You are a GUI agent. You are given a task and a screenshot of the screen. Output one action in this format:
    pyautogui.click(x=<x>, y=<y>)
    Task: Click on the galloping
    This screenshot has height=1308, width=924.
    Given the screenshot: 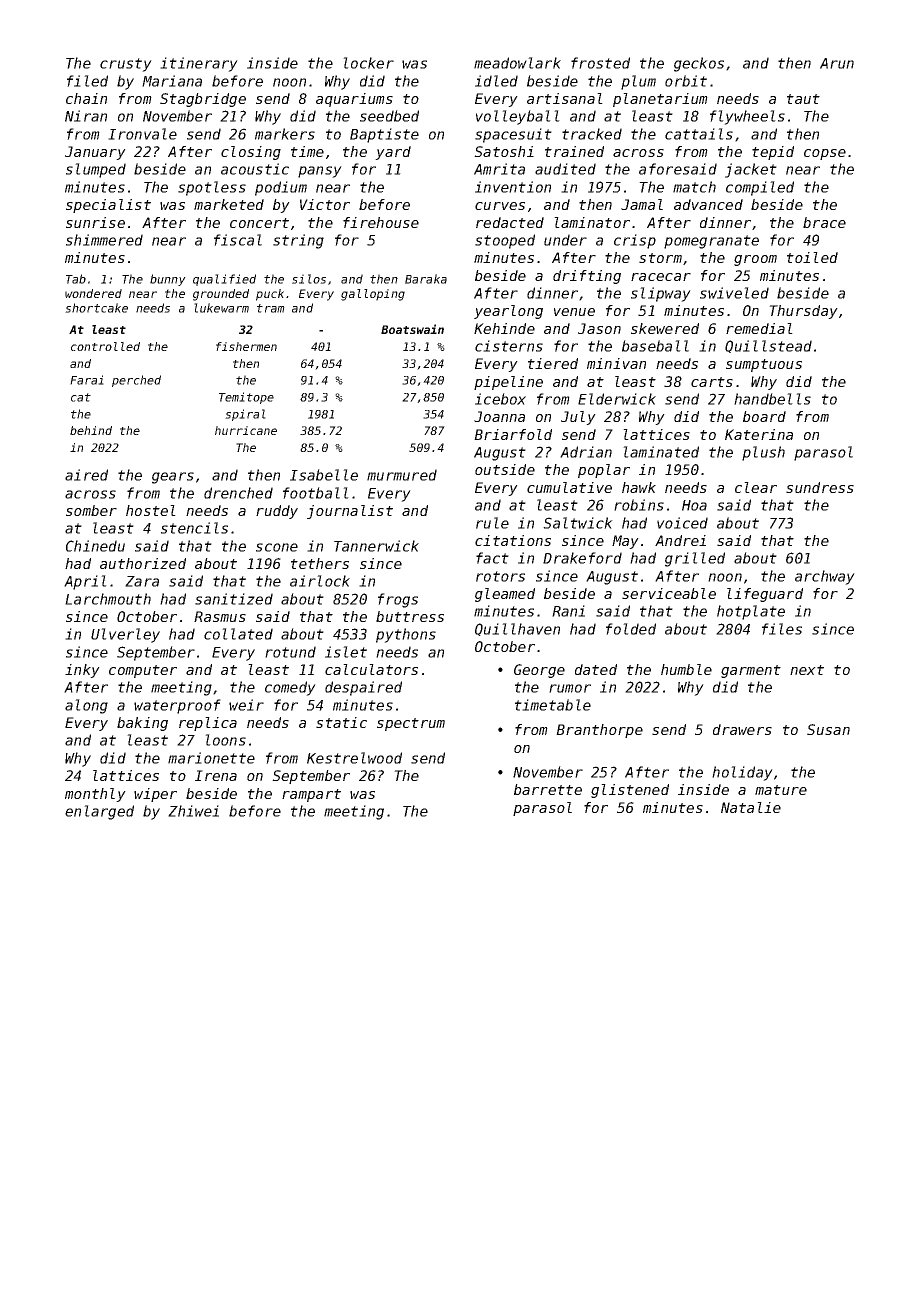 What is the action you would take?
    pyautogui.click(x=373, y=295)
